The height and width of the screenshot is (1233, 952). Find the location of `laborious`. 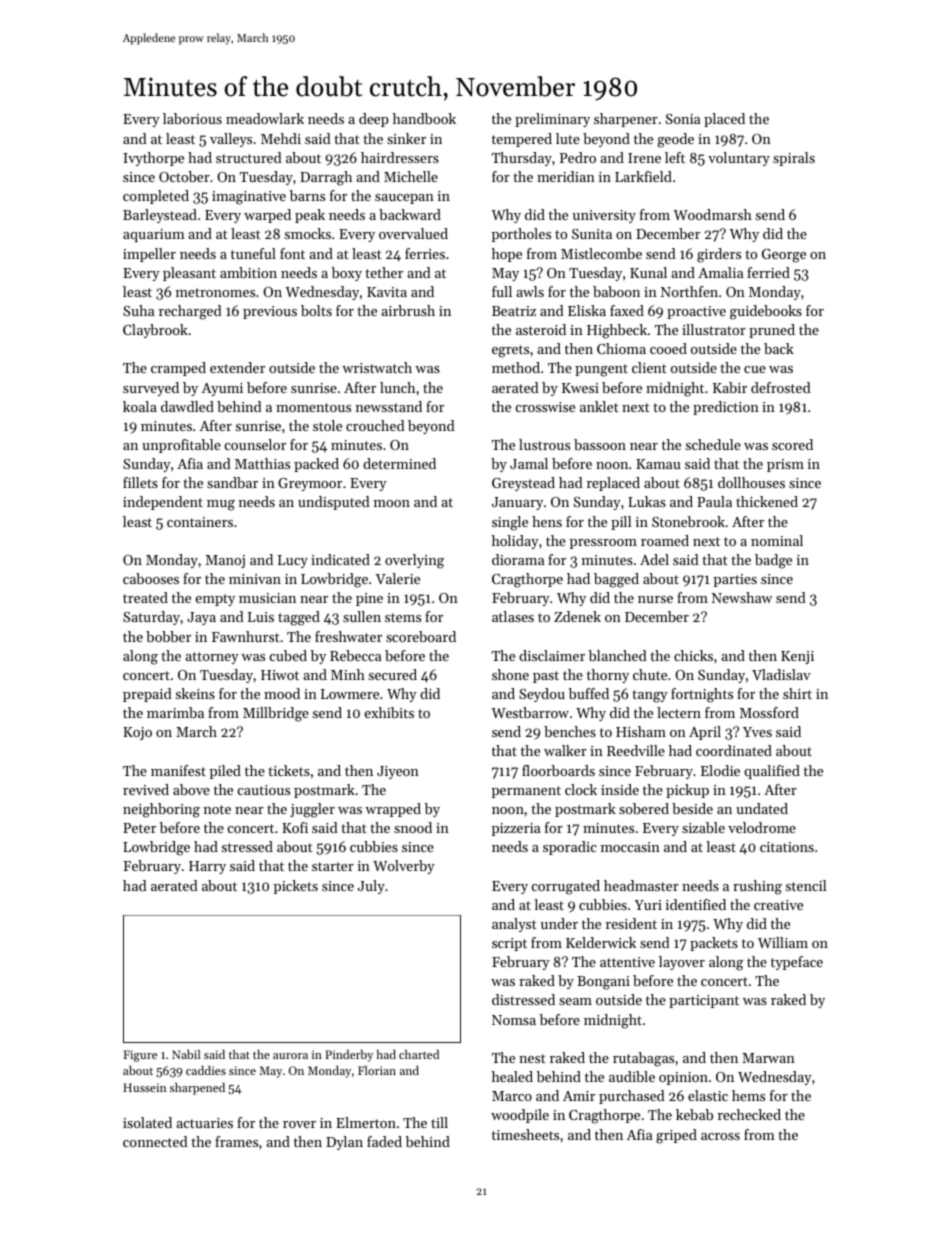

laborious is located at coordinates (192, 118).
